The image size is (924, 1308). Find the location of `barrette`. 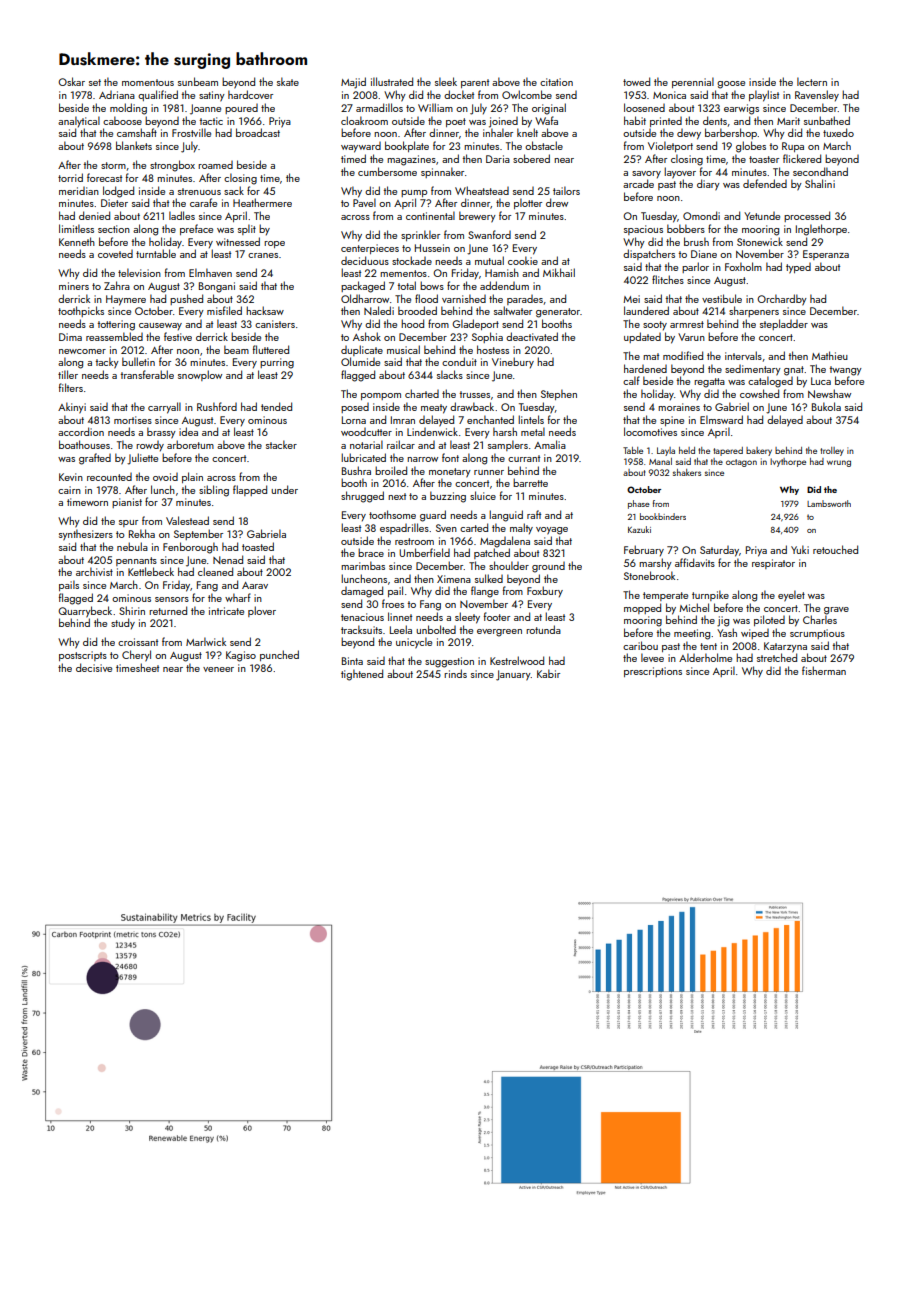

barrette is located at coordinates (530, 482).
